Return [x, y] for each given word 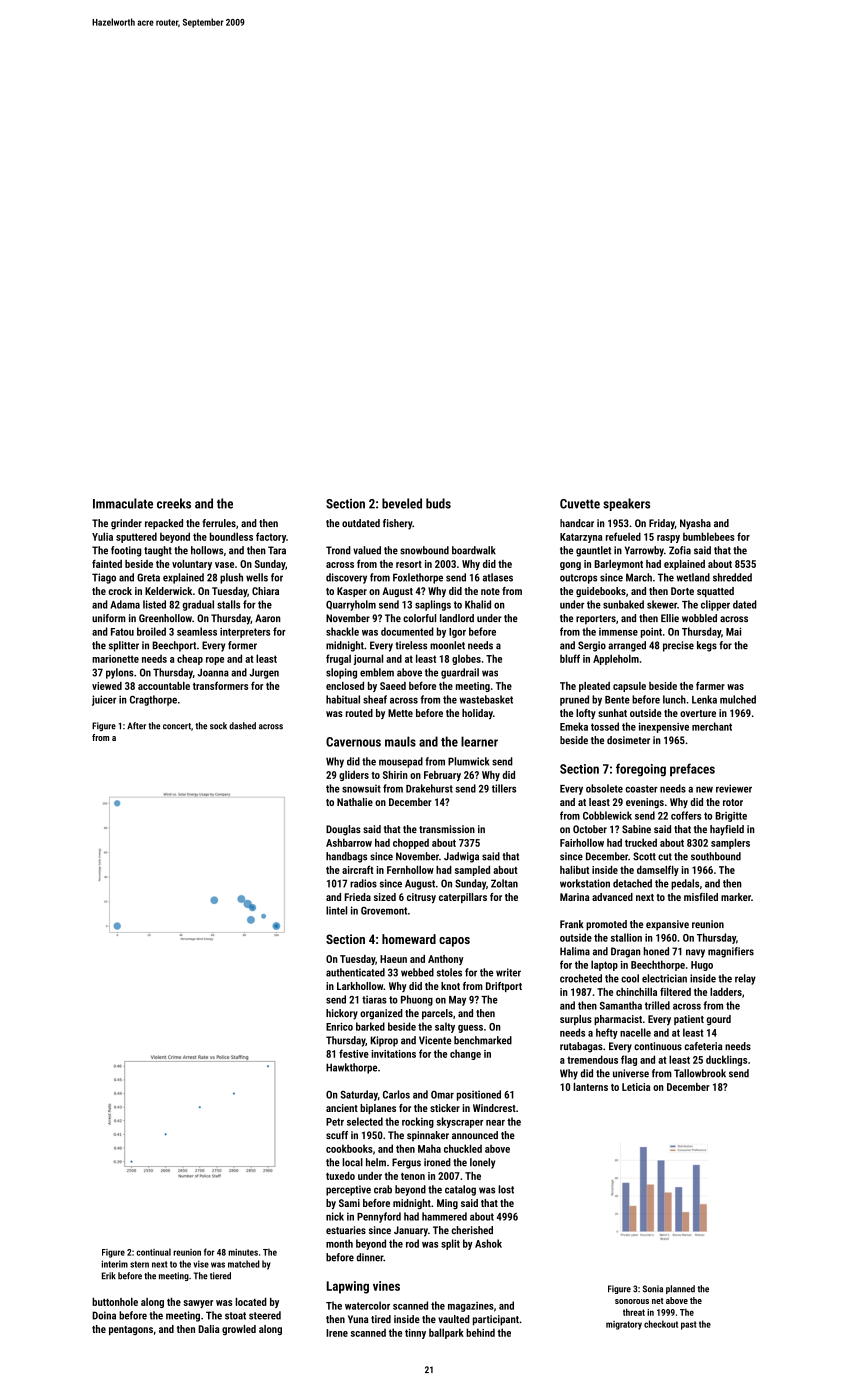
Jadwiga [461, 857]
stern [139, 1264]
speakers [626, 504]
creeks [174, 503]
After [136, 726]
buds [438, 503]
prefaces [692, 770]
